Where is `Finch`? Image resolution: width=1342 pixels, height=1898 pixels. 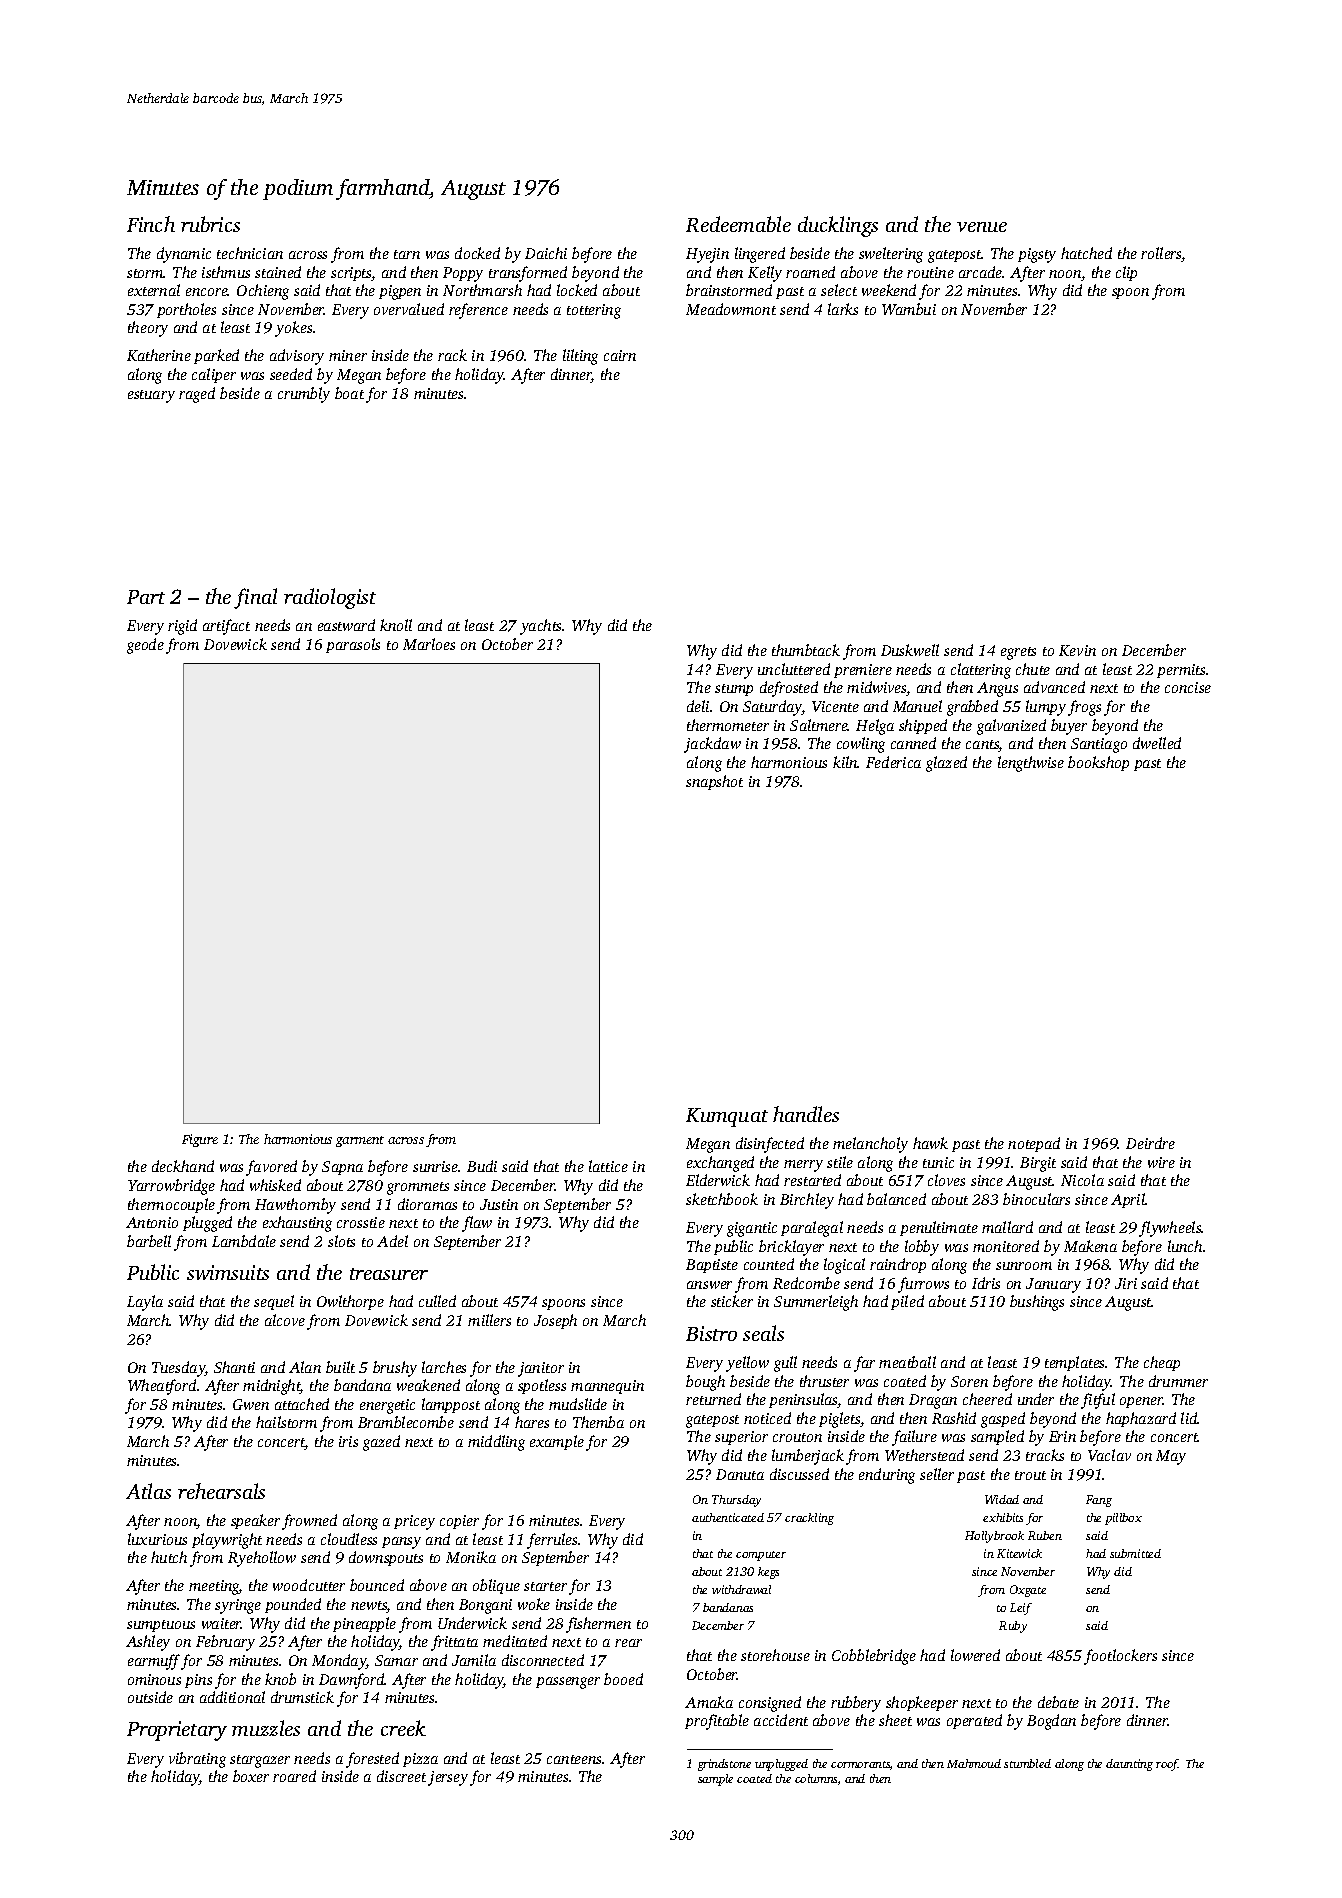
Finch is located at coordinates (151, 224).
